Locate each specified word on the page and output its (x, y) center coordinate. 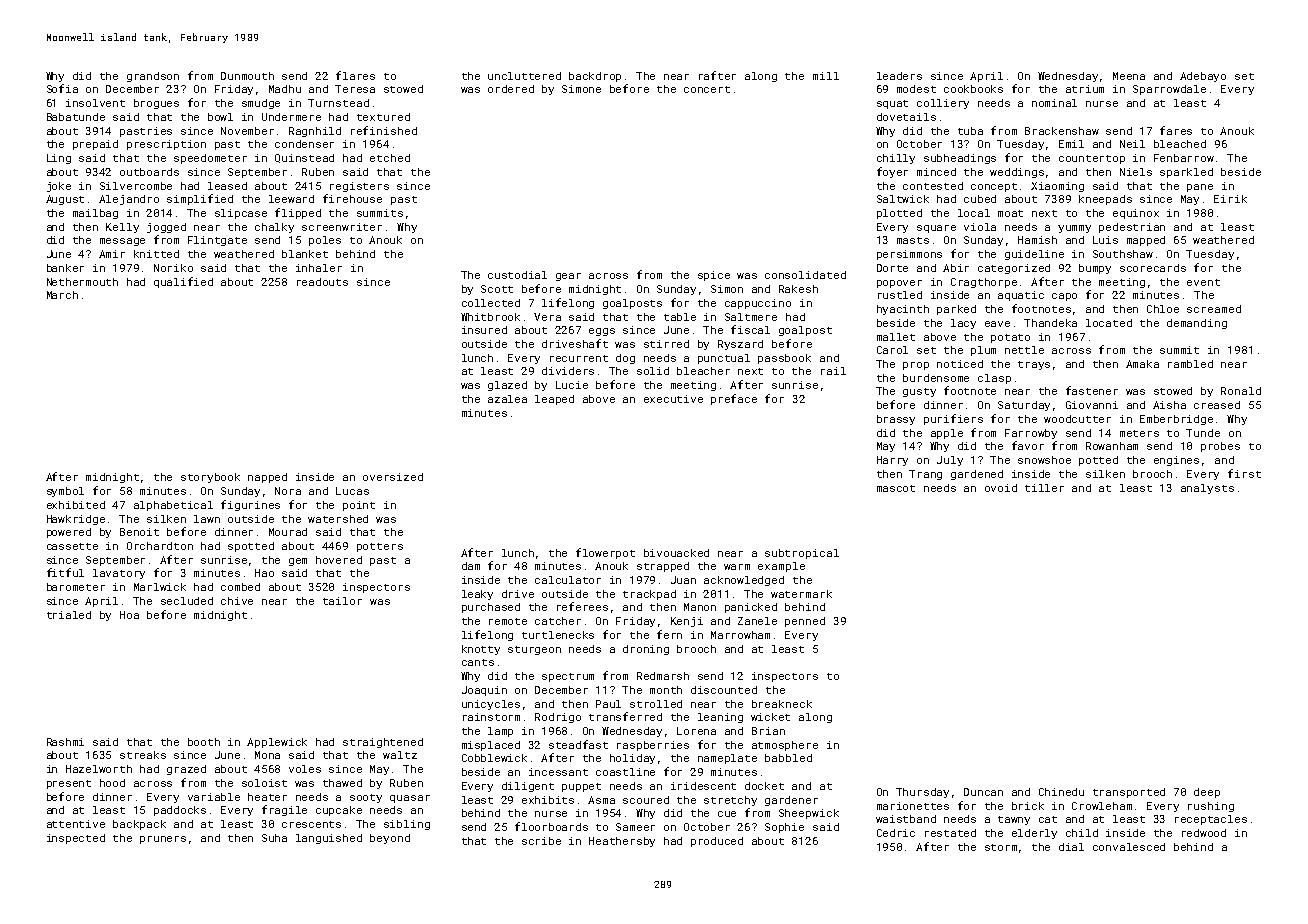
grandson (153, 77)
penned (805, 622)
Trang (925, 475)
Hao (264, 573)
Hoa (129, 615)
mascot (896, 488)
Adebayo (1203, 77)
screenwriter (342, 227)
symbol (65, 492)
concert (707, 89)
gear (568, 277)
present (69, 784)
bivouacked (676, 553)
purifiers (953, 419)
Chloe (1163, 309)
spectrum (568, 677)
